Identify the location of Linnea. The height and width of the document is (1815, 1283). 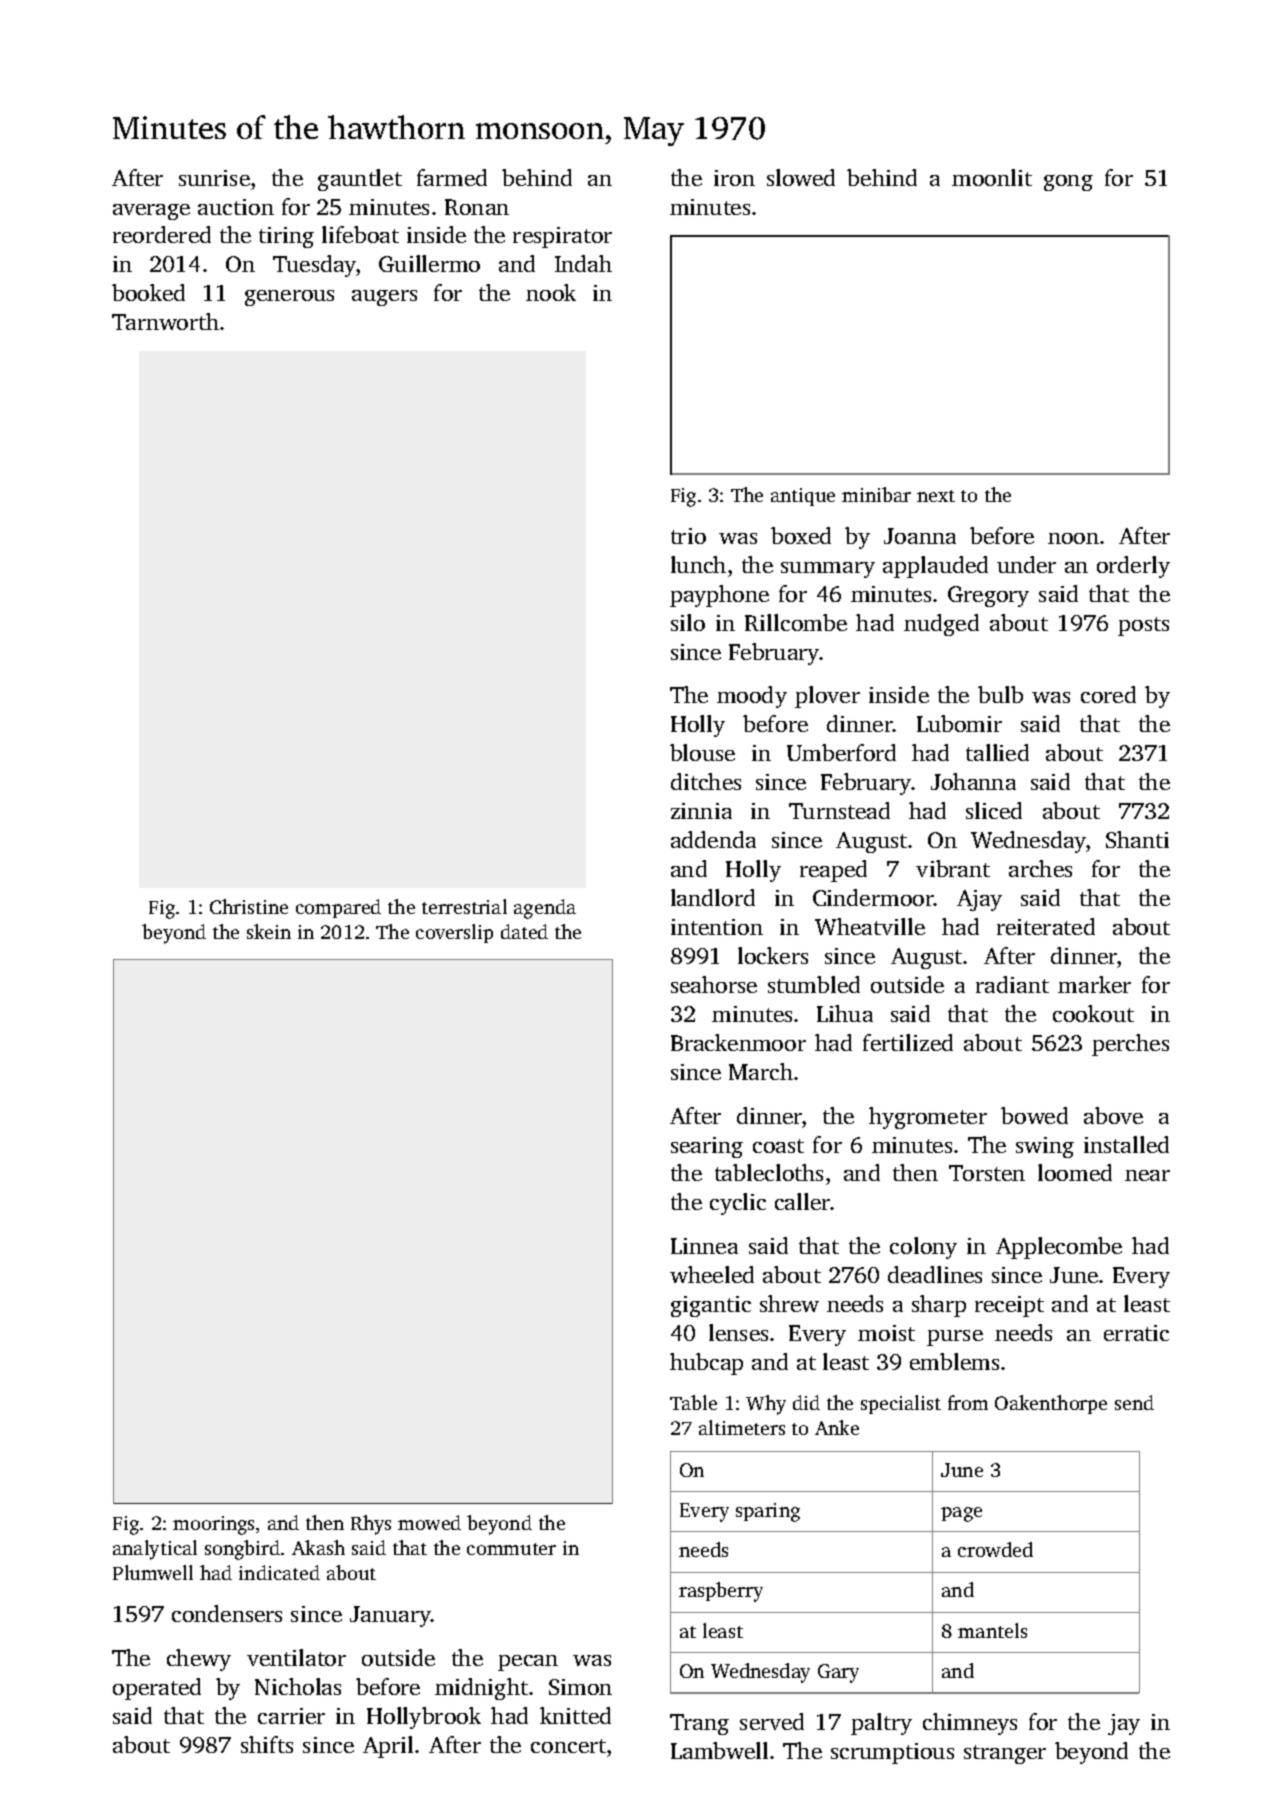
(704, 1246).
